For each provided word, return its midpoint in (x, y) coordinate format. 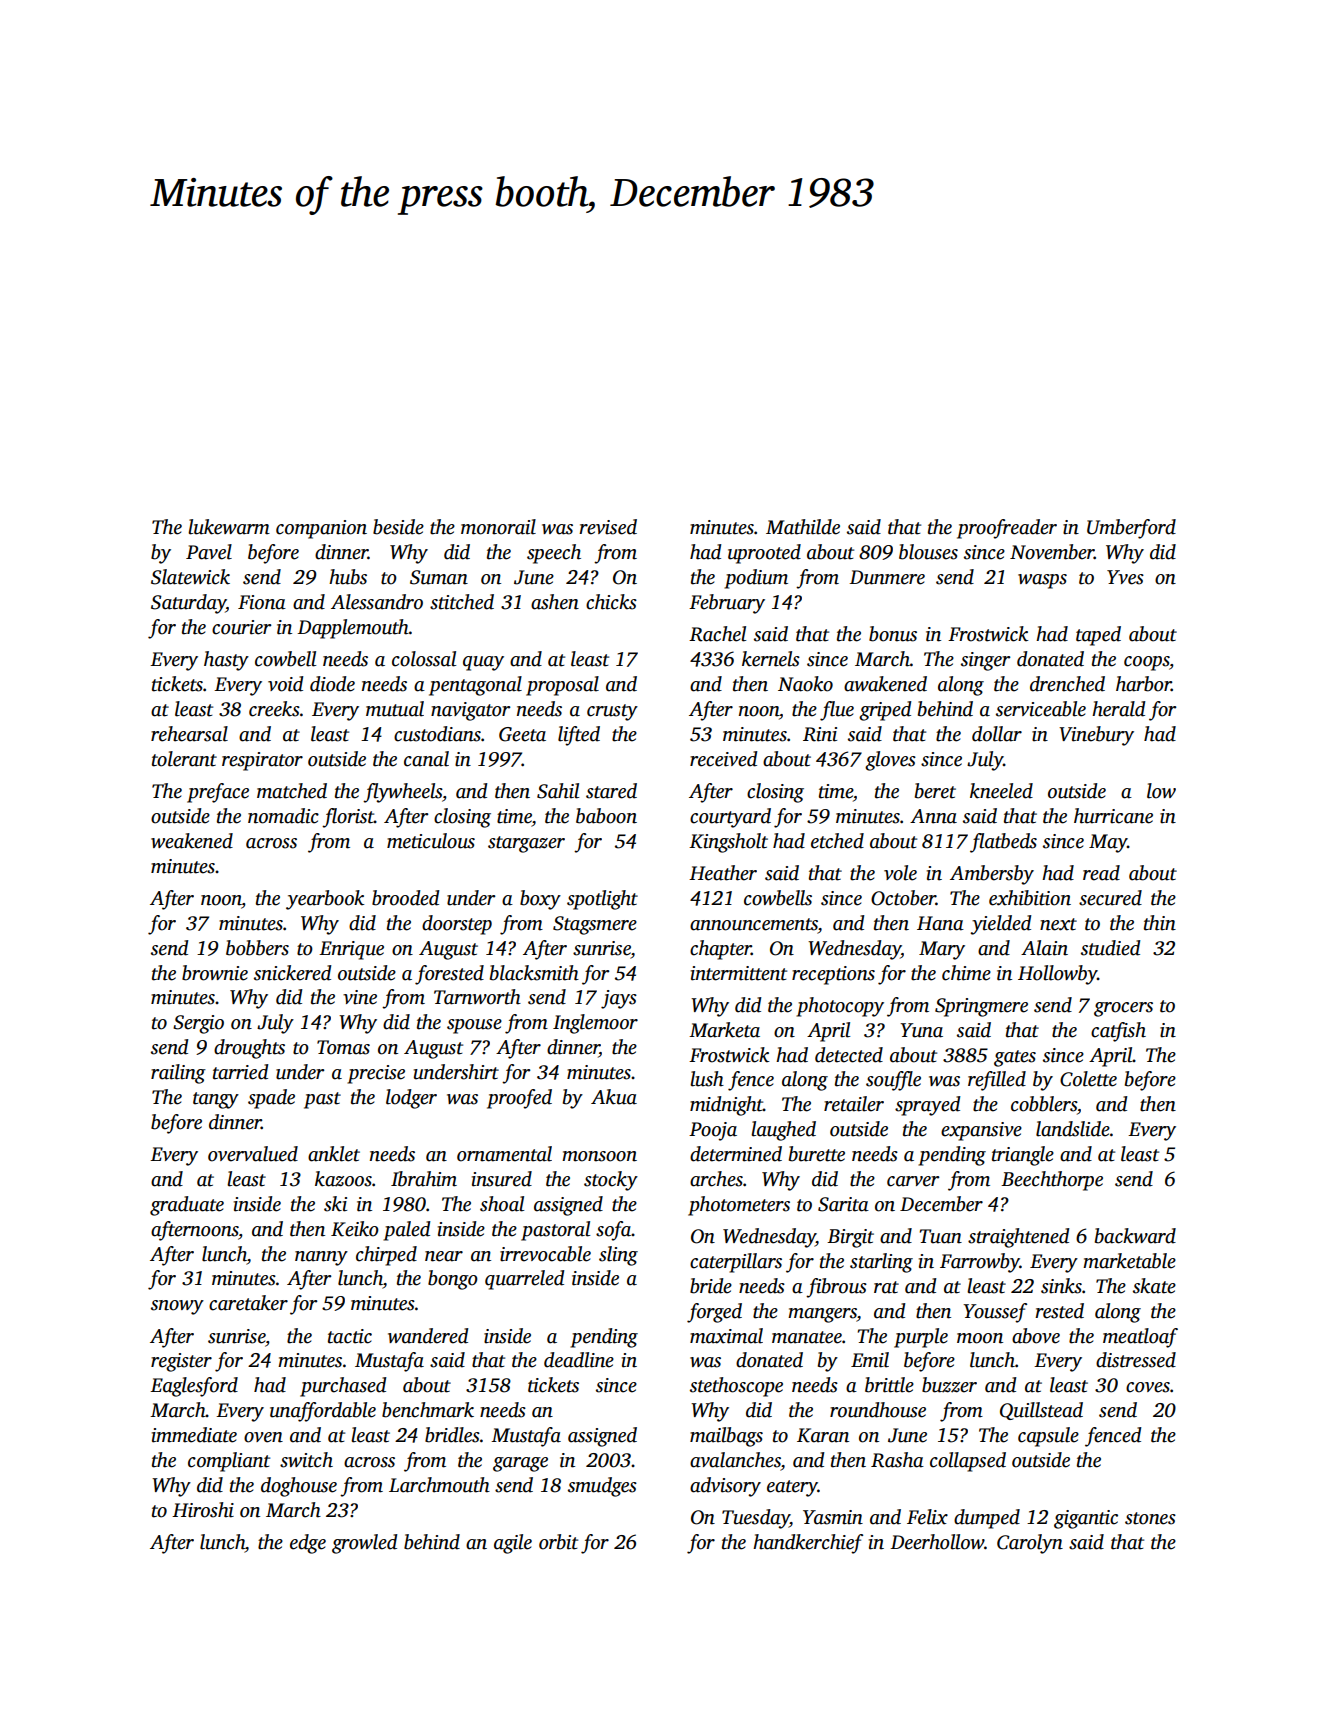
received (723, 759)
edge (308, 1544)
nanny (321, 1258)
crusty (612, 712)
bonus (893, 634)
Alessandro (377, 602)
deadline (579, 1360)
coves (1148, 1387)
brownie (215, 973)
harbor (1143, 684)
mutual (395, 709)
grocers (1123, 1009)
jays (619, 999)
